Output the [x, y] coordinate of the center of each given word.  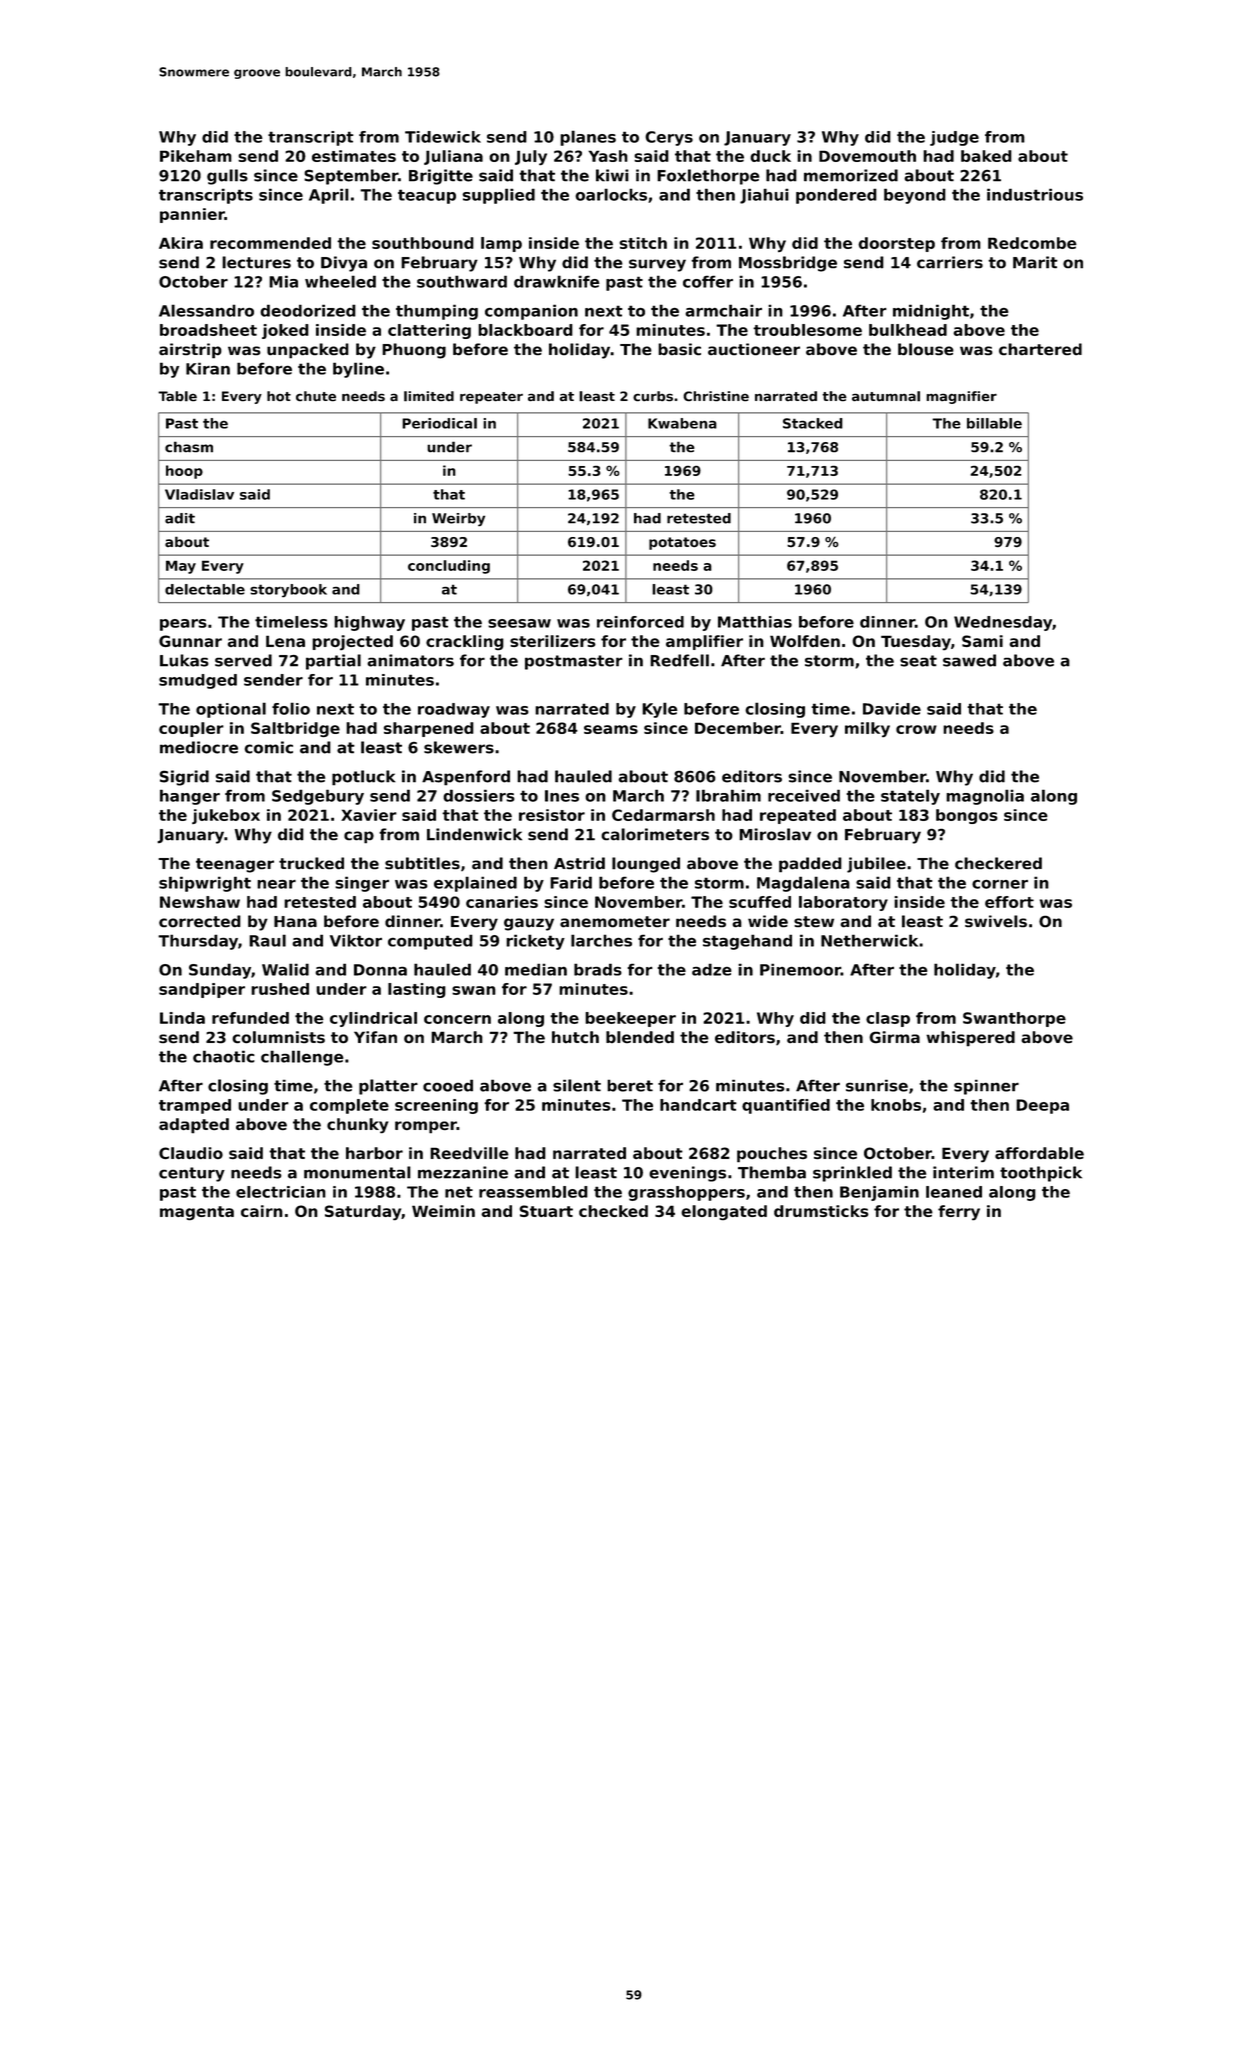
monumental [357, 1172]
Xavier [369, 815]
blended [640, 1037]
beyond [915, 196]
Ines [562, 796]
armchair [723, 310]
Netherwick [869, 940]
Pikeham [196, 156]
